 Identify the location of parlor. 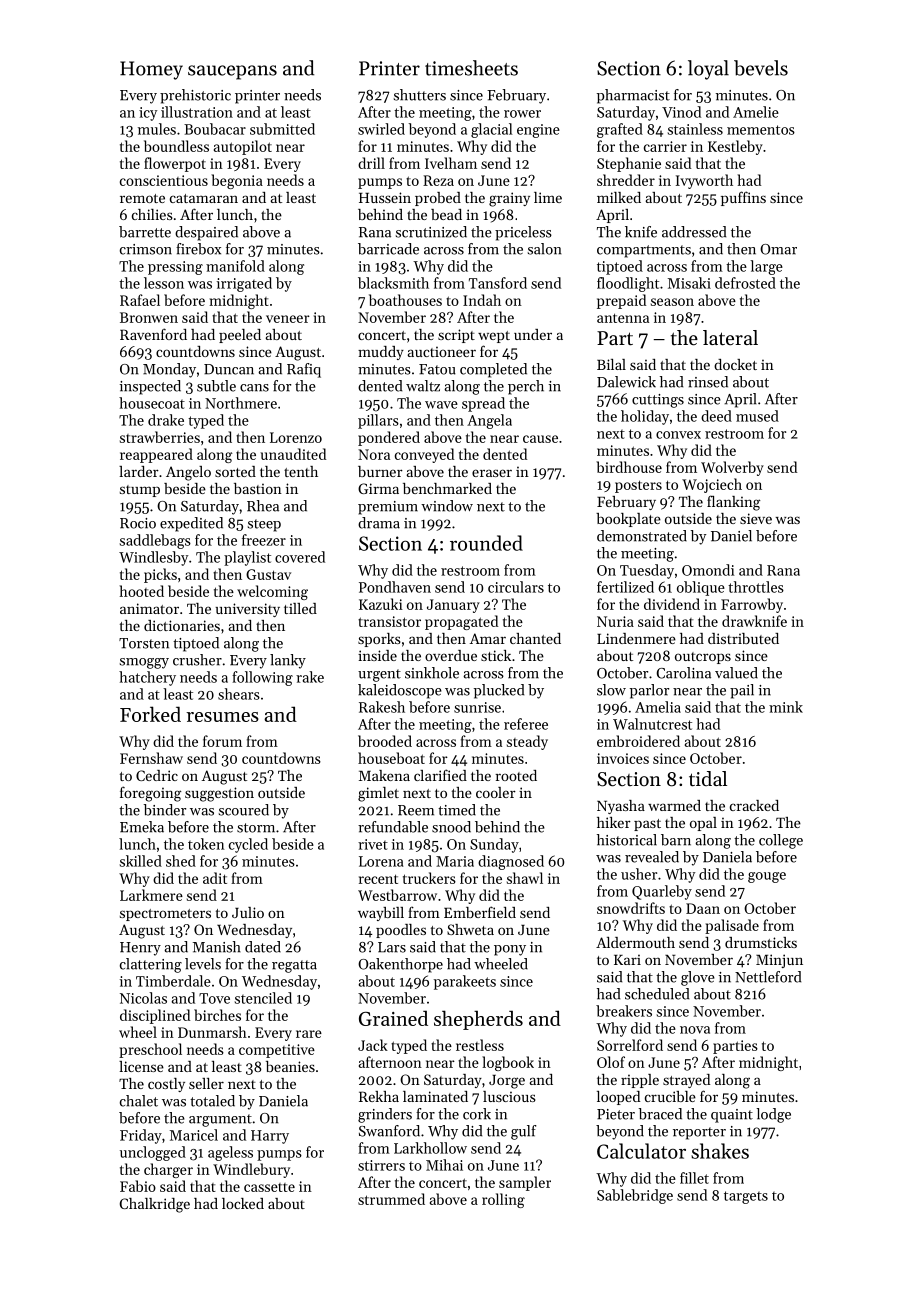
(649, 691).
